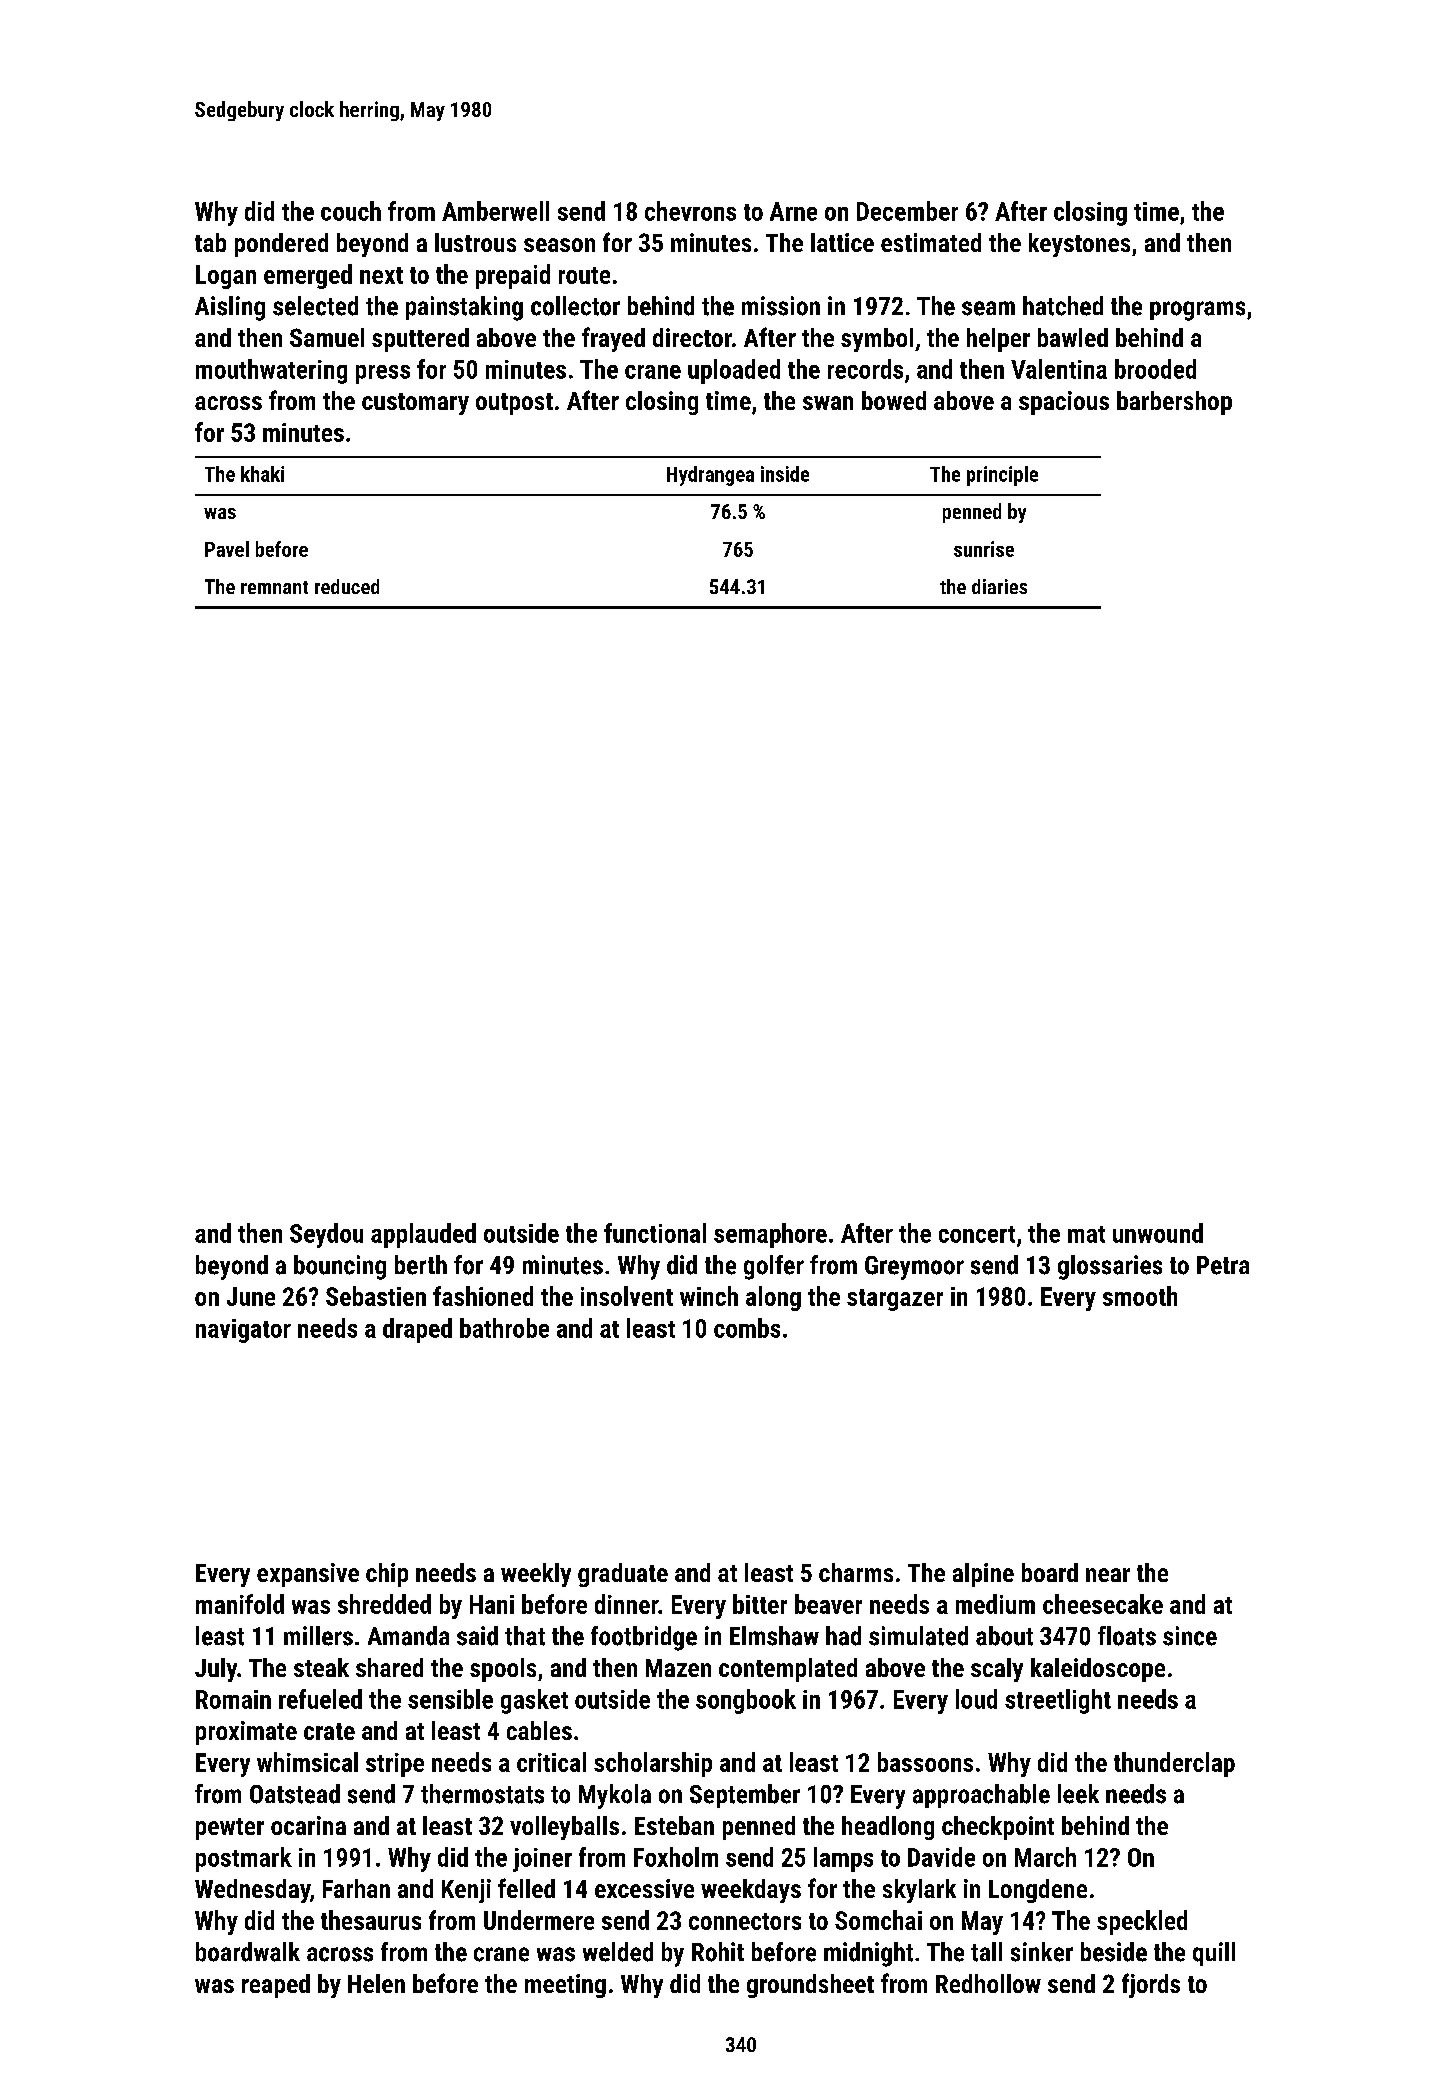  What do you see at coordinates (1158, 1233) in the image?
I see `unwound` at bounding box center [1158, 1233].
